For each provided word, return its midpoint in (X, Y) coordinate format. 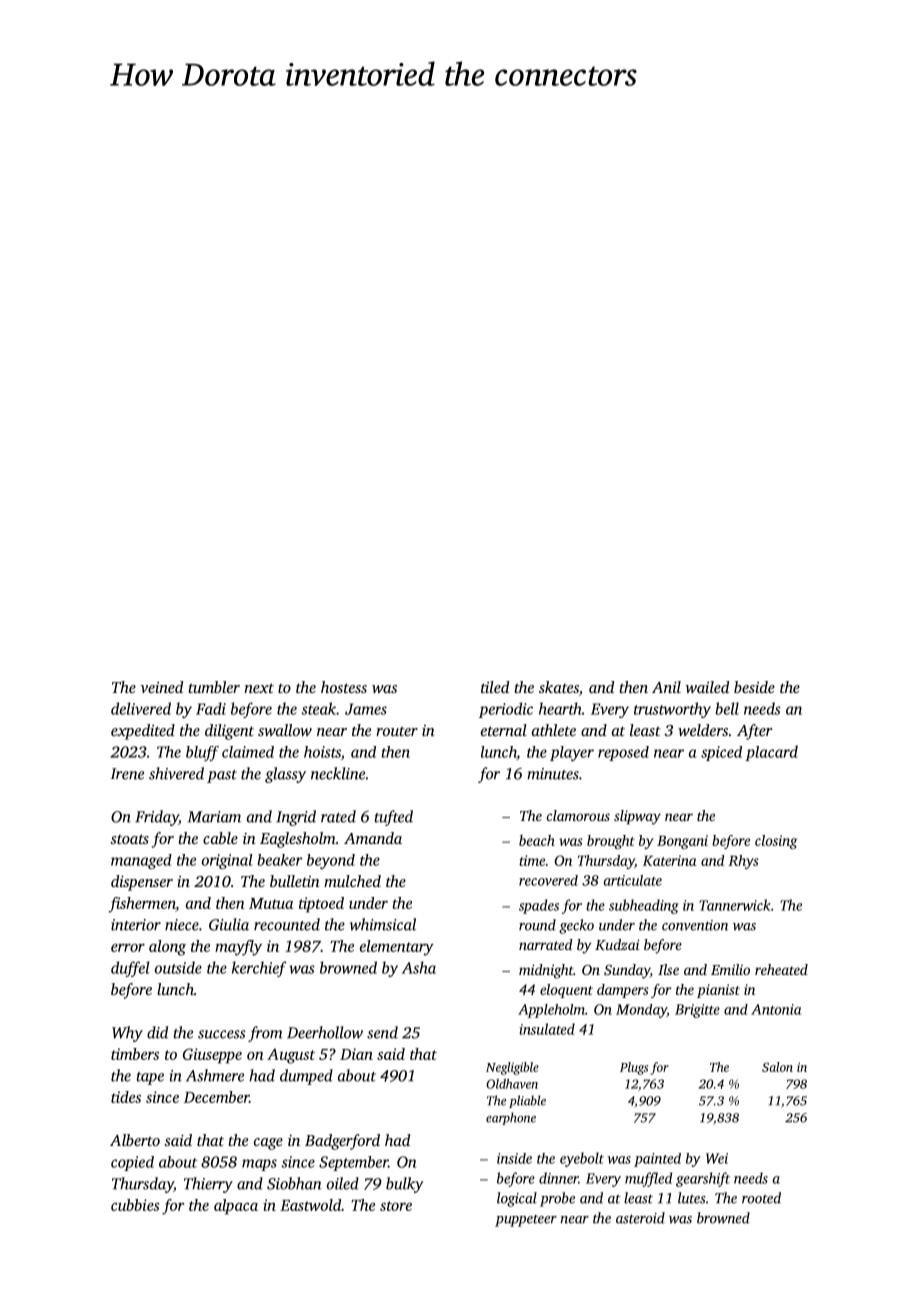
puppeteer (526, 1221)
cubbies (135, 1205)
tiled (495, 687)
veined (161, 687)
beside (754, 687)
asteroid (640, 1218)
